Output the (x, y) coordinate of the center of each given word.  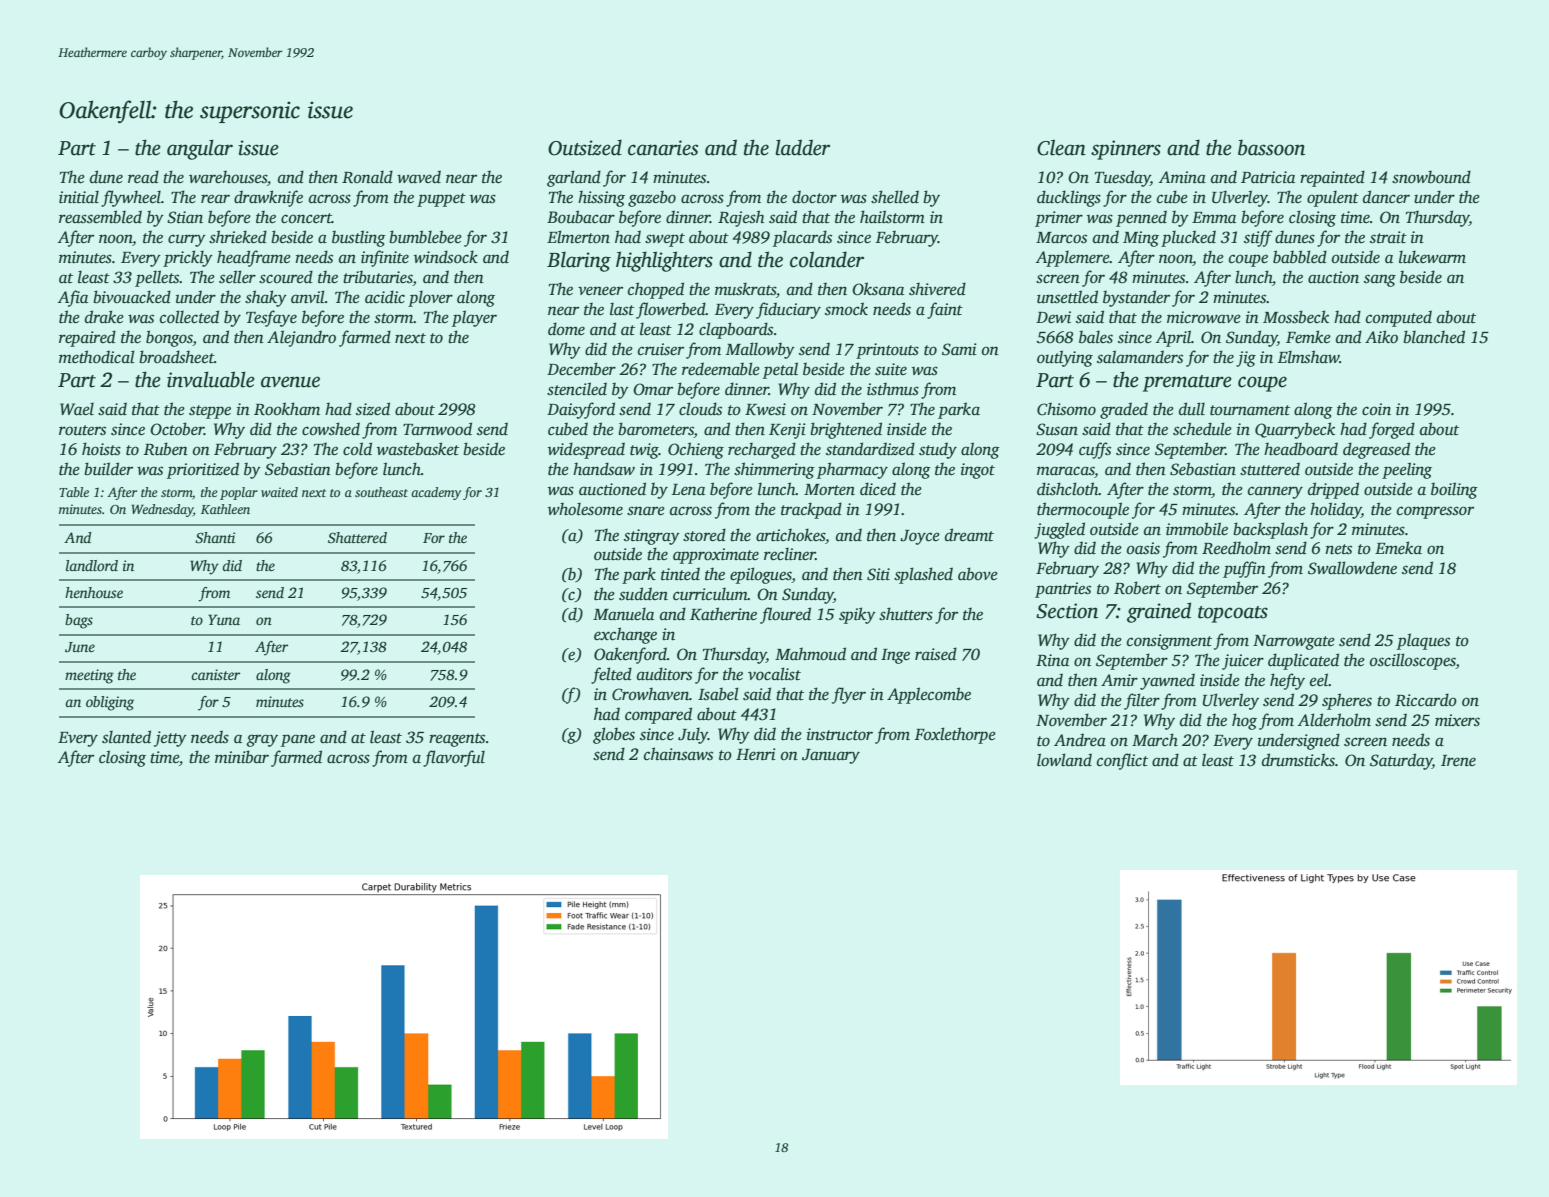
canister (215, 674)
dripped (1333, 490)
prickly (188, 258)
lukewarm (1432, 257)
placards (802, 238)
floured (785, 615)
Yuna (224, 619)
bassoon (1271, 147)
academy (436, 493)
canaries (663, 148)
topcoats (1233, 614)
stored (704, 535)
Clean (1061, 147)
